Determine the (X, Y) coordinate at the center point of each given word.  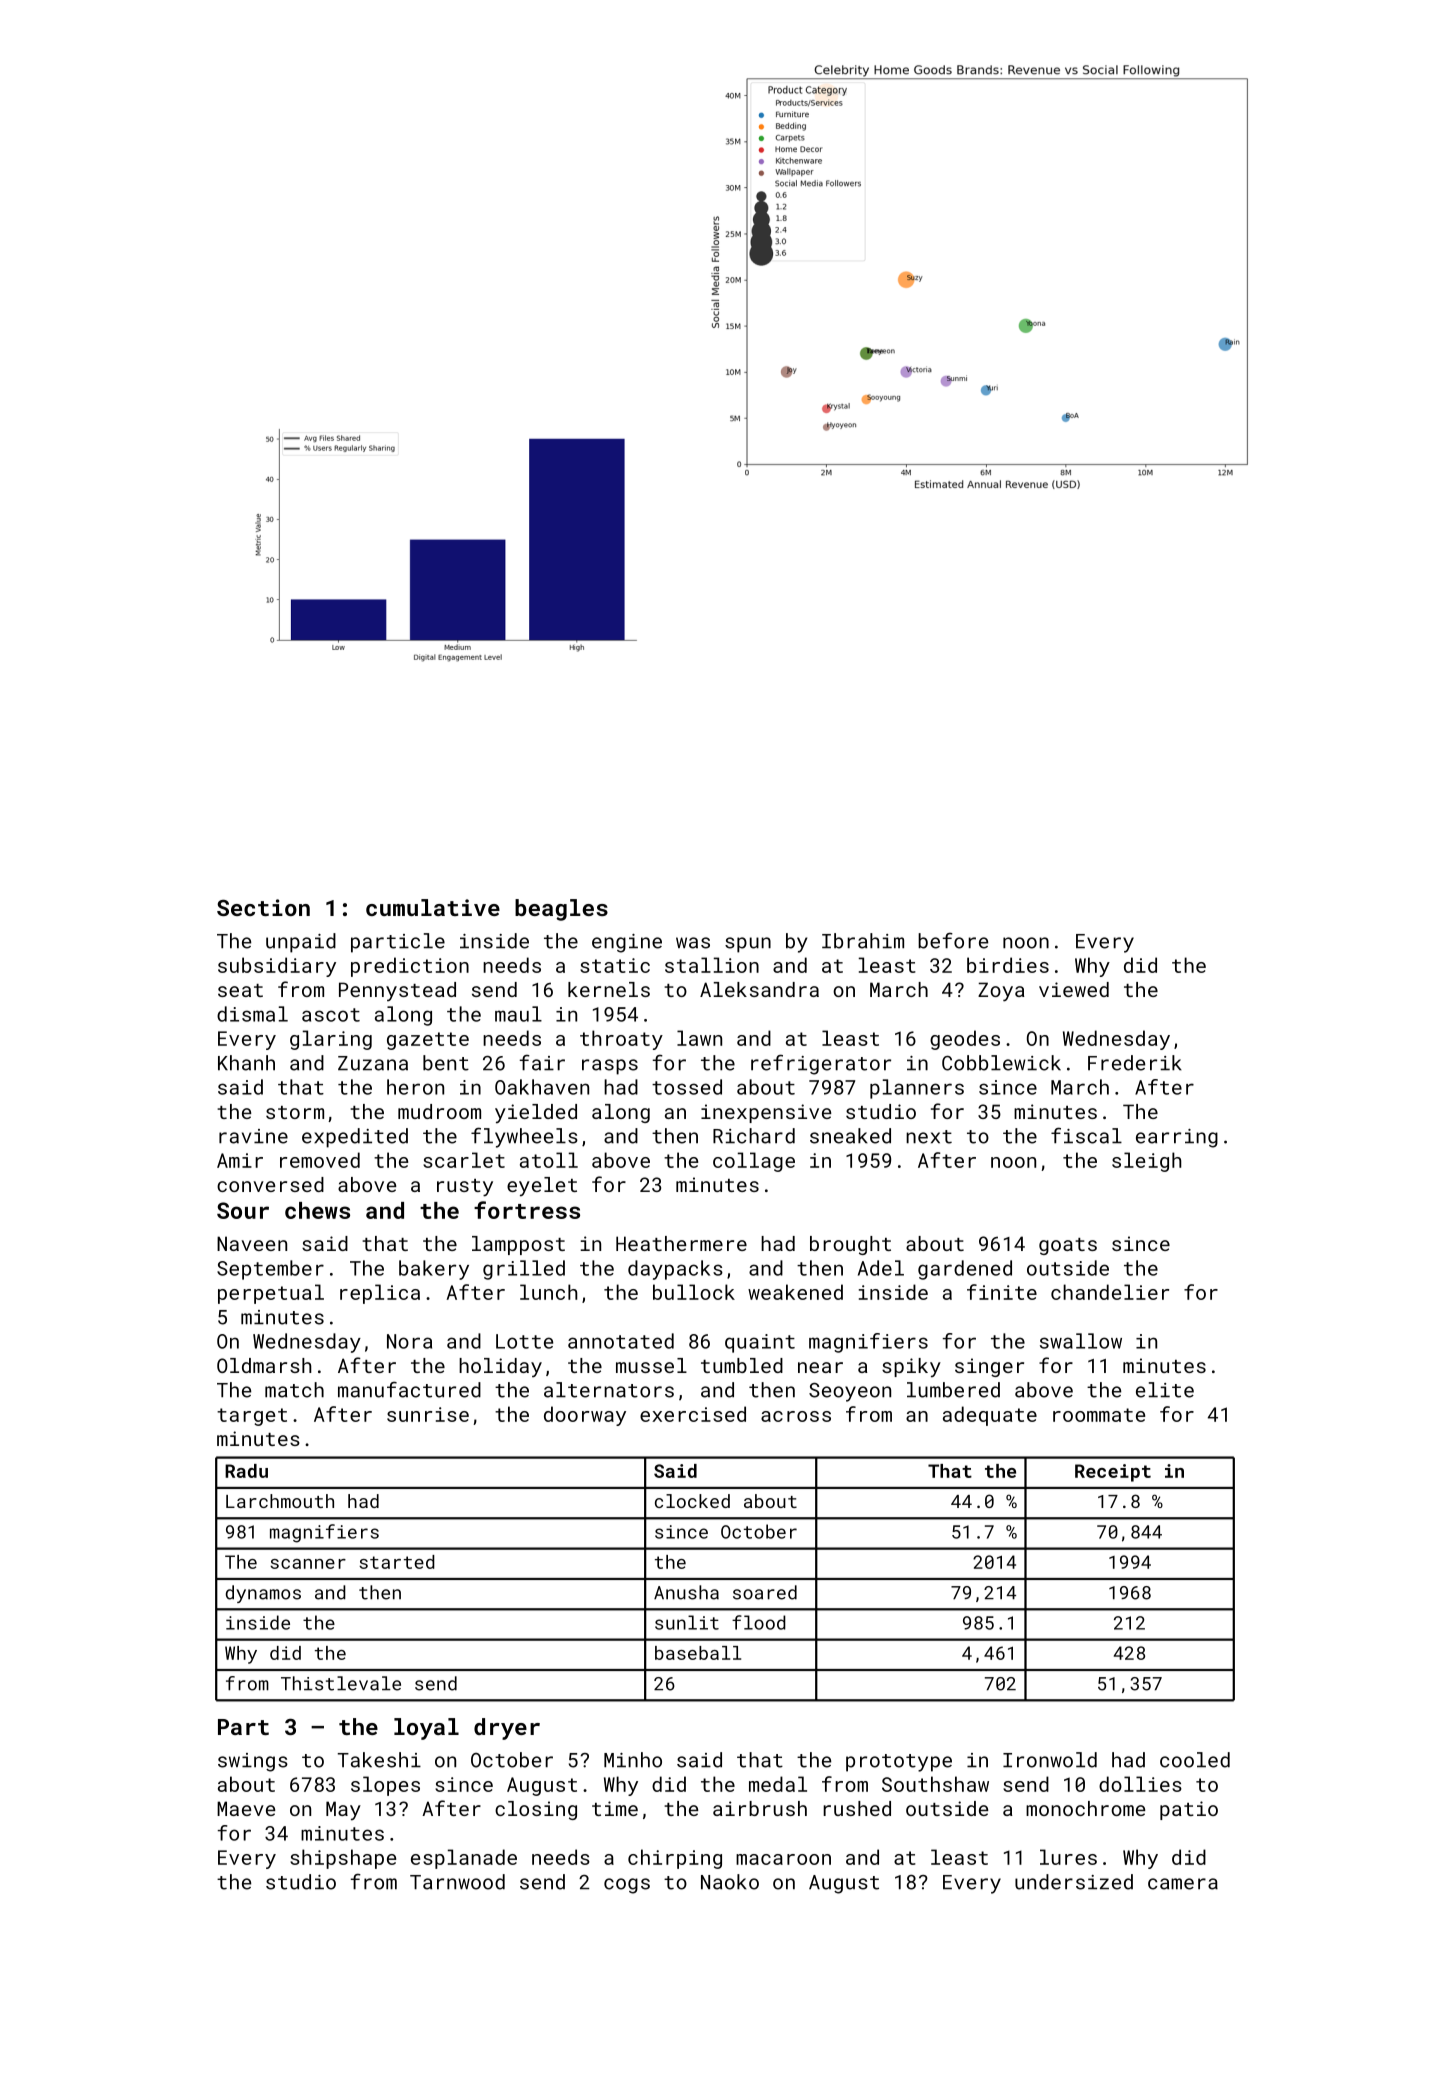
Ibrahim (863, 941)
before (953, 940)
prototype (899, 1763)
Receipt (1113, 1473)
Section (263, 907)
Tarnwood (457, 1882)
